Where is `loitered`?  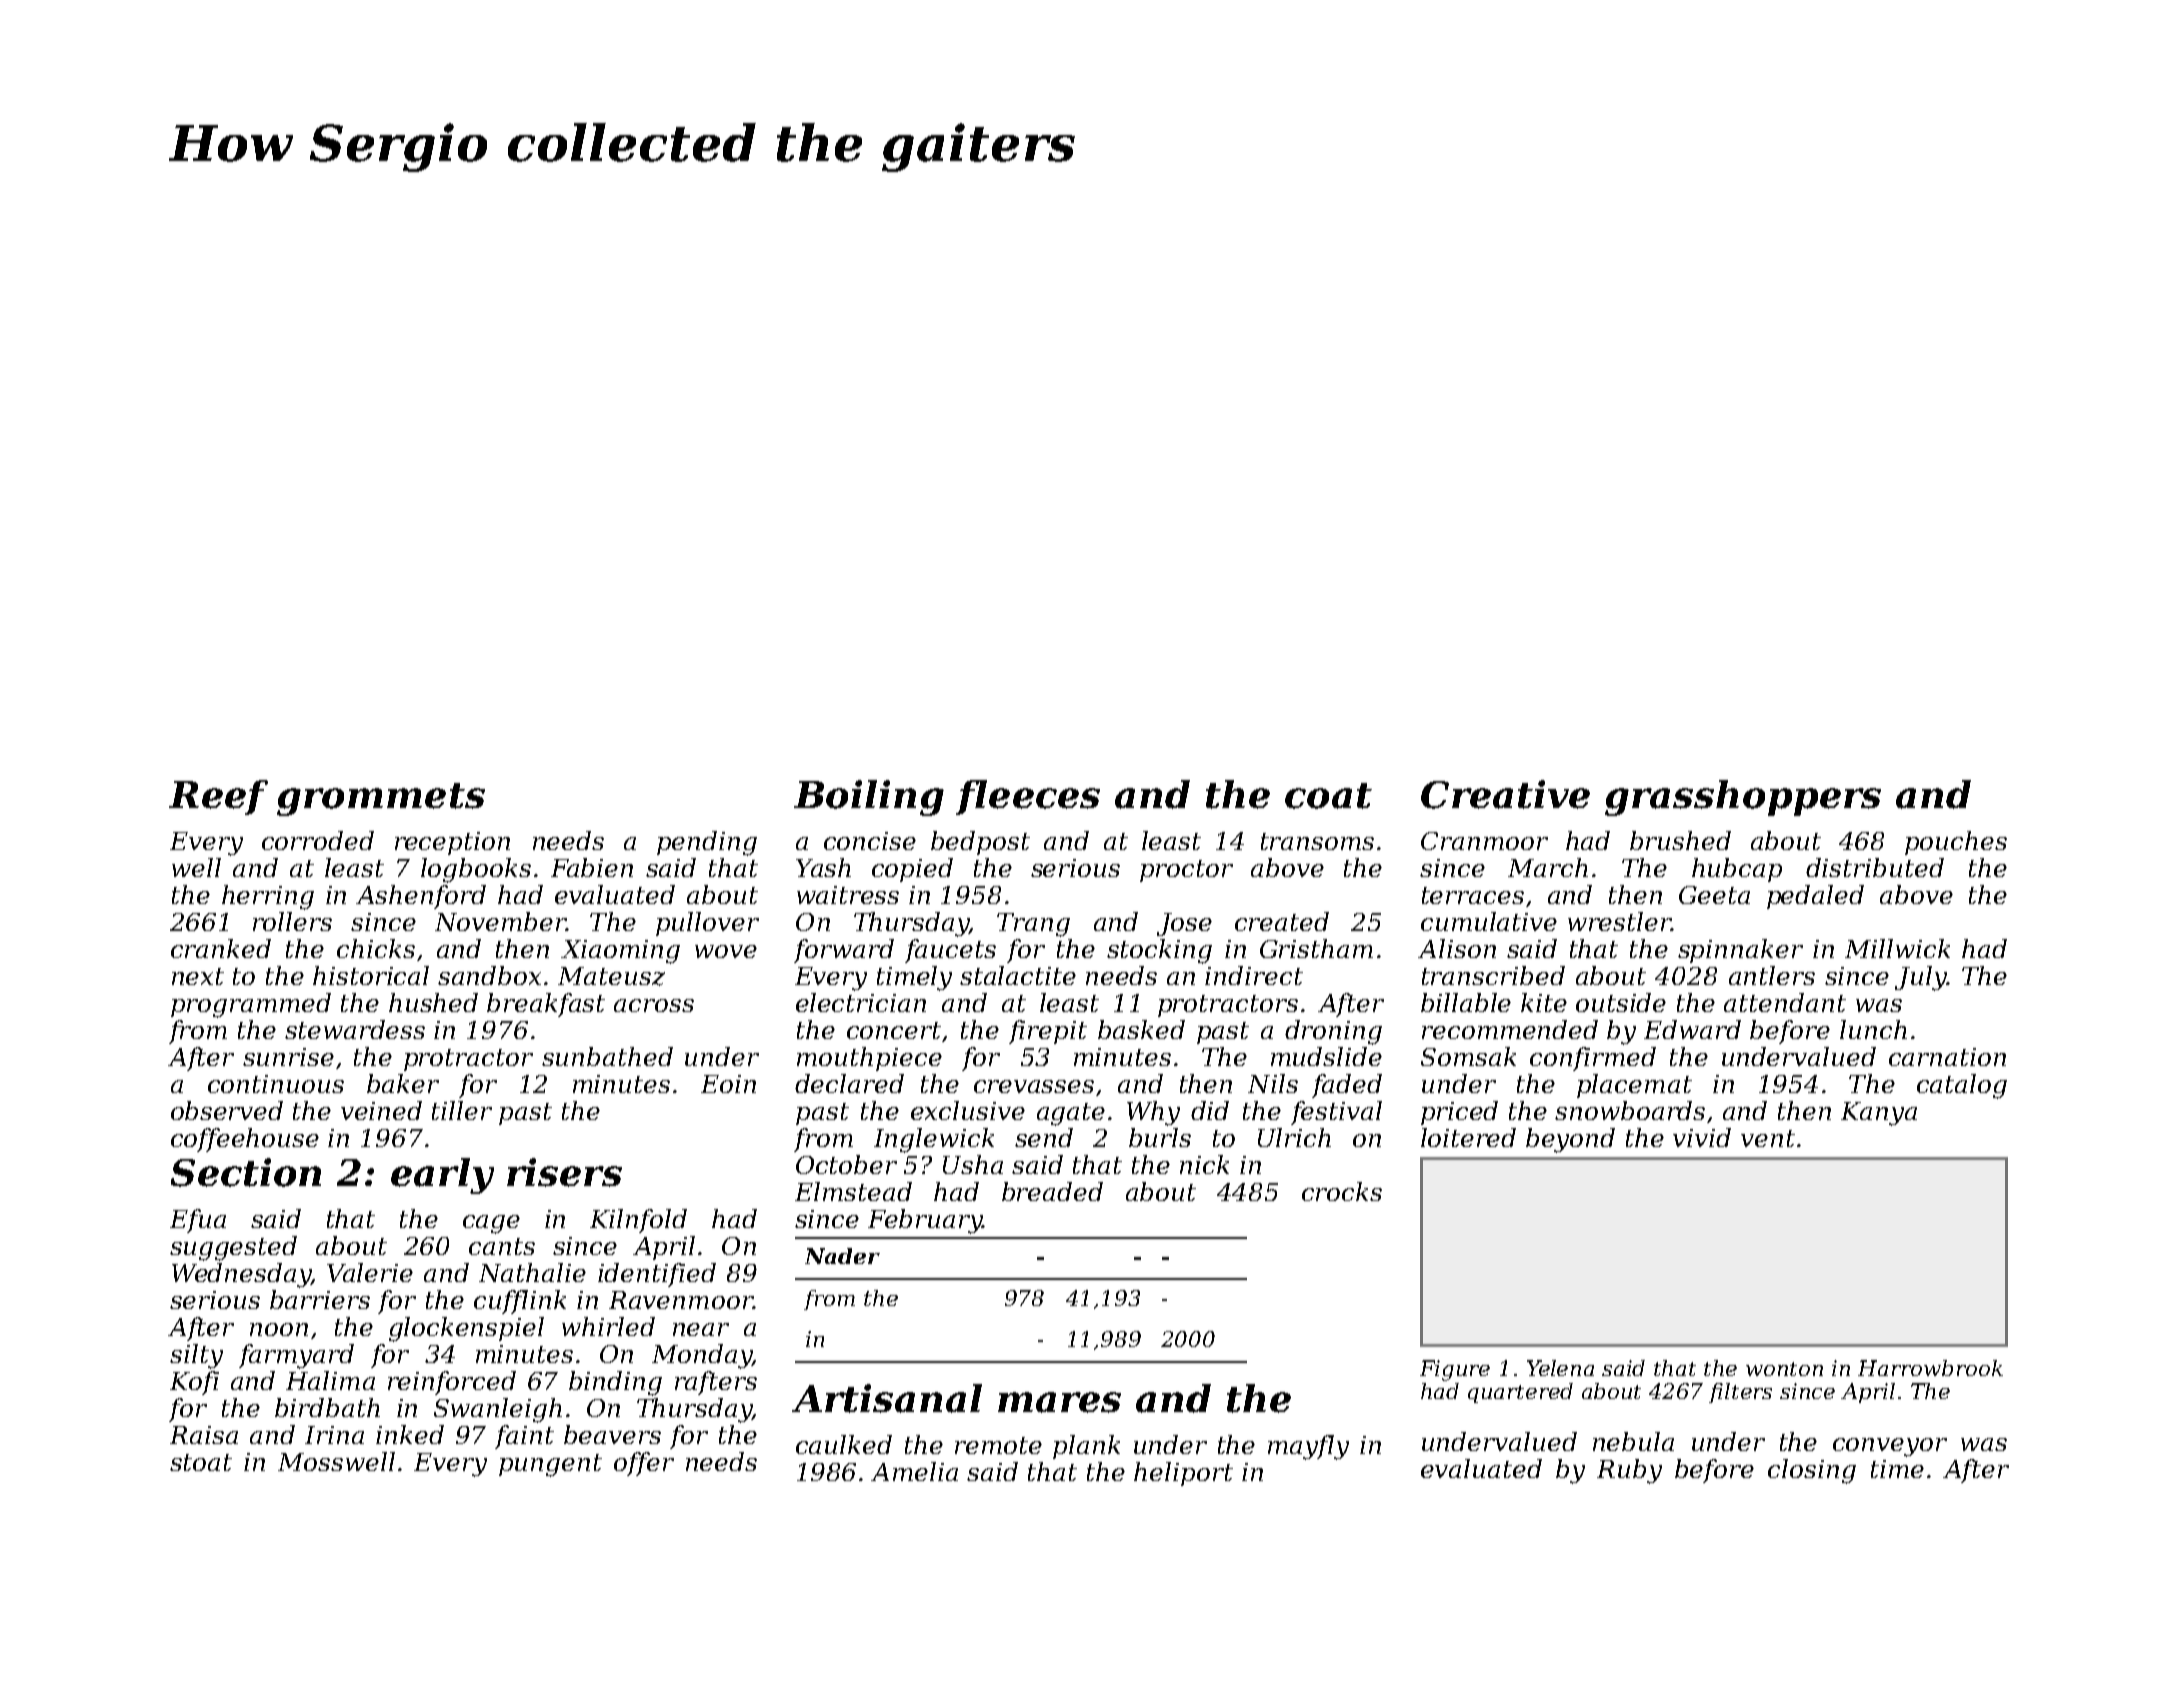 loitered is located at coordinates (1468, 1137).
